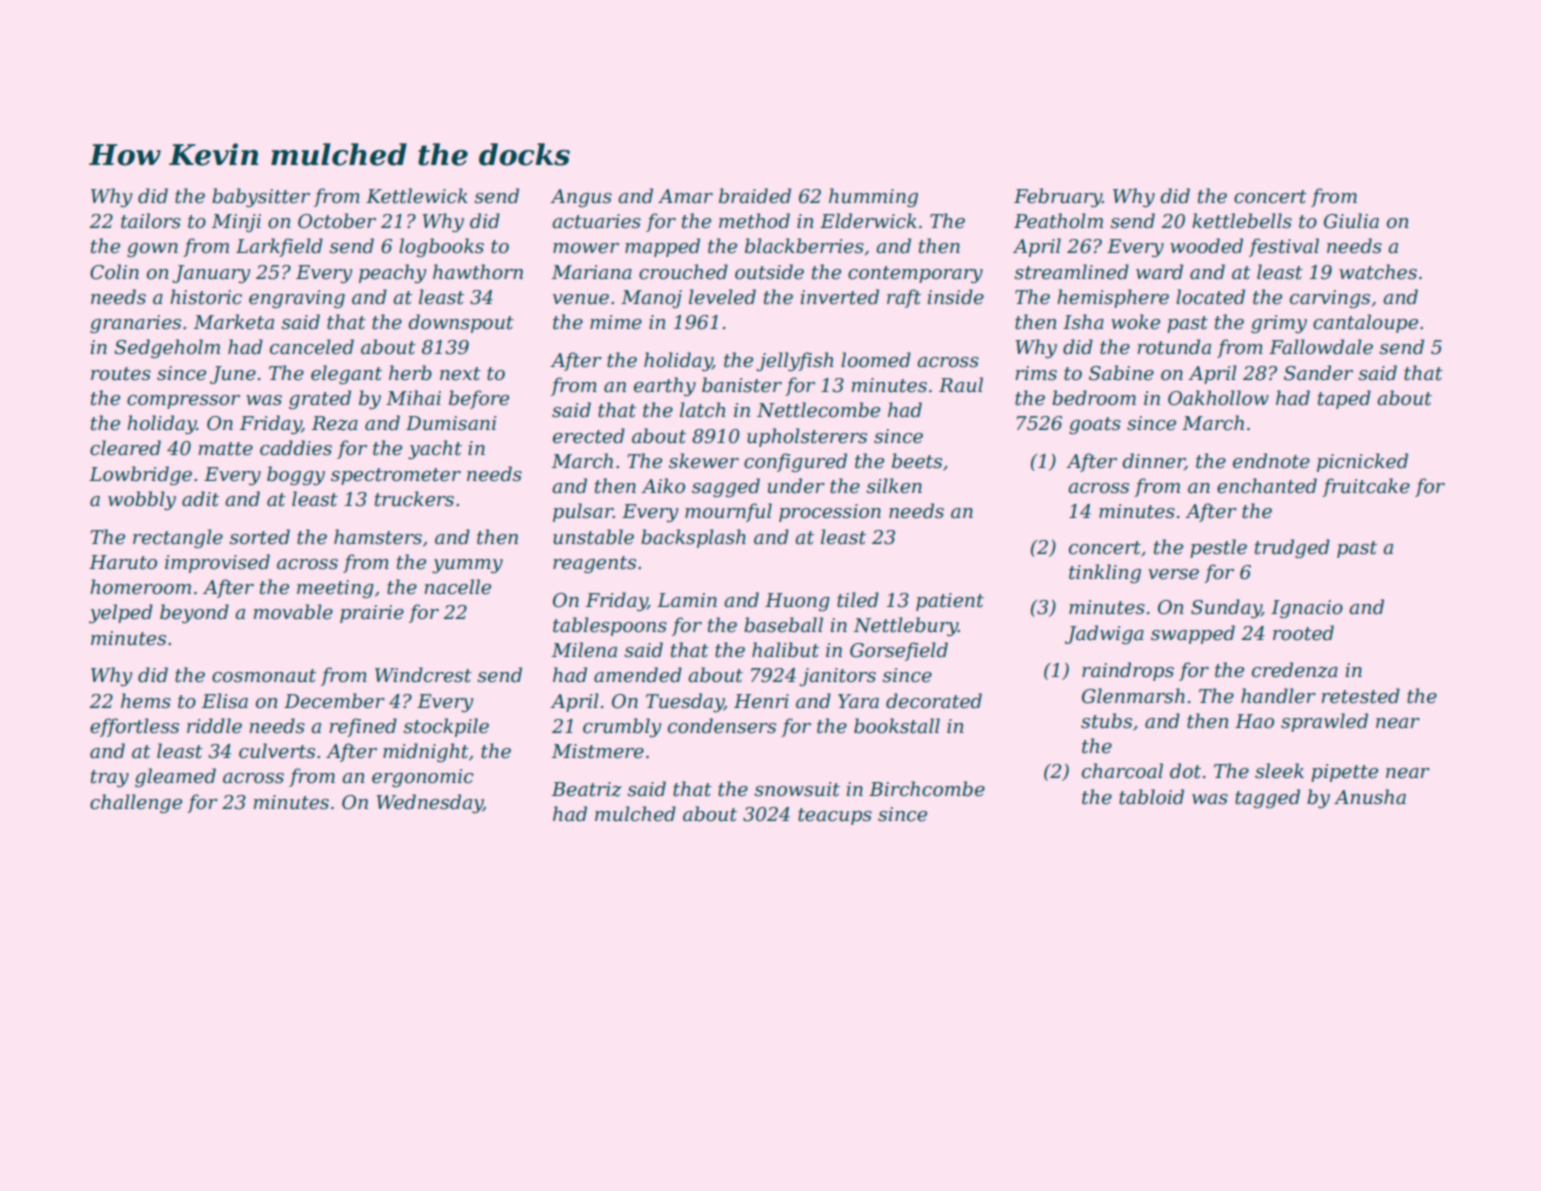  What do you see at coordinates (581, 198) in the screenshot?
I see `Angus` at bounding box center [581, 198].
